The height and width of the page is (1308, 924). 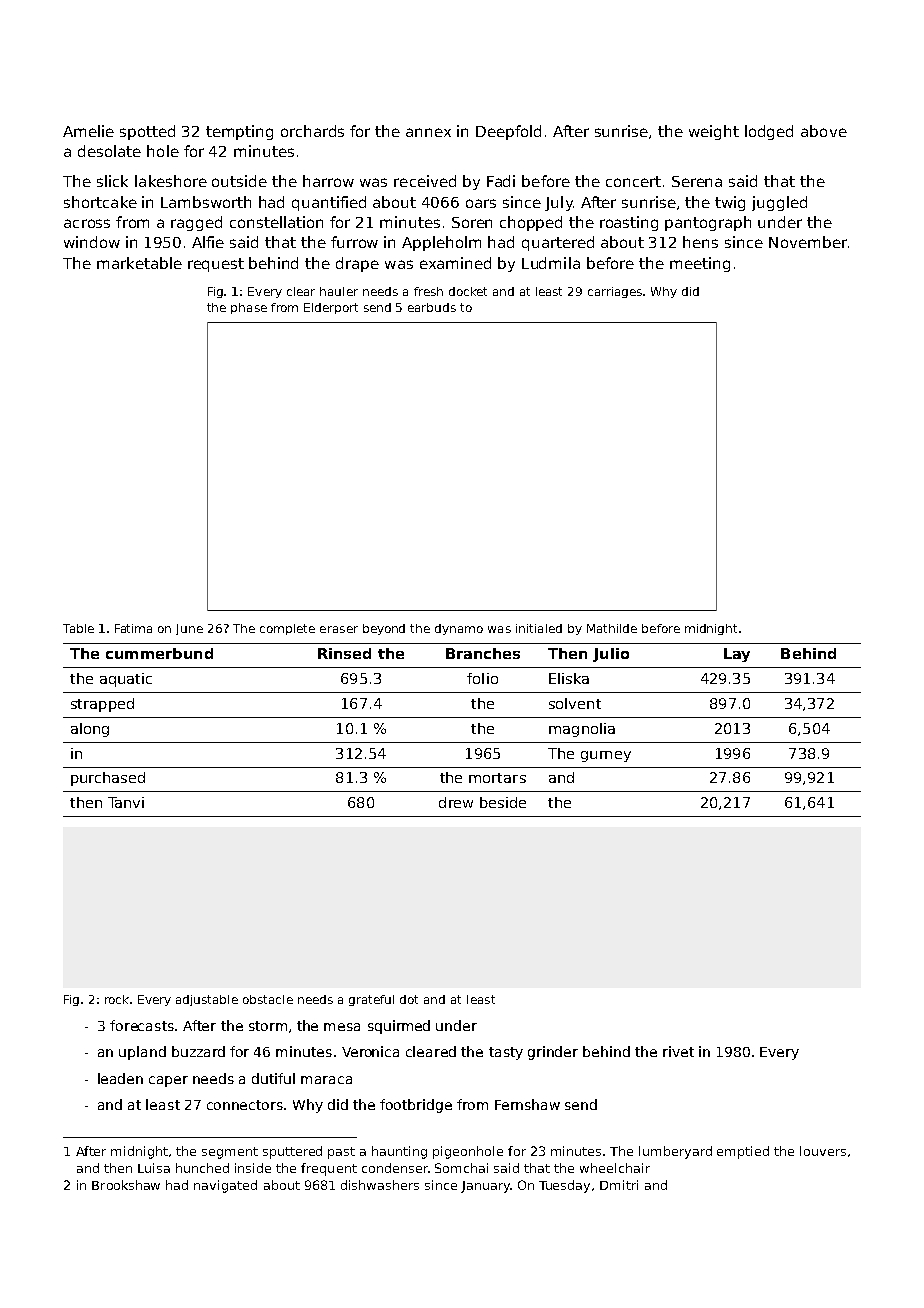 What do you see at coordinates (485, 1187) in the page?
I see `January` at bounding box center [485, 1187].
